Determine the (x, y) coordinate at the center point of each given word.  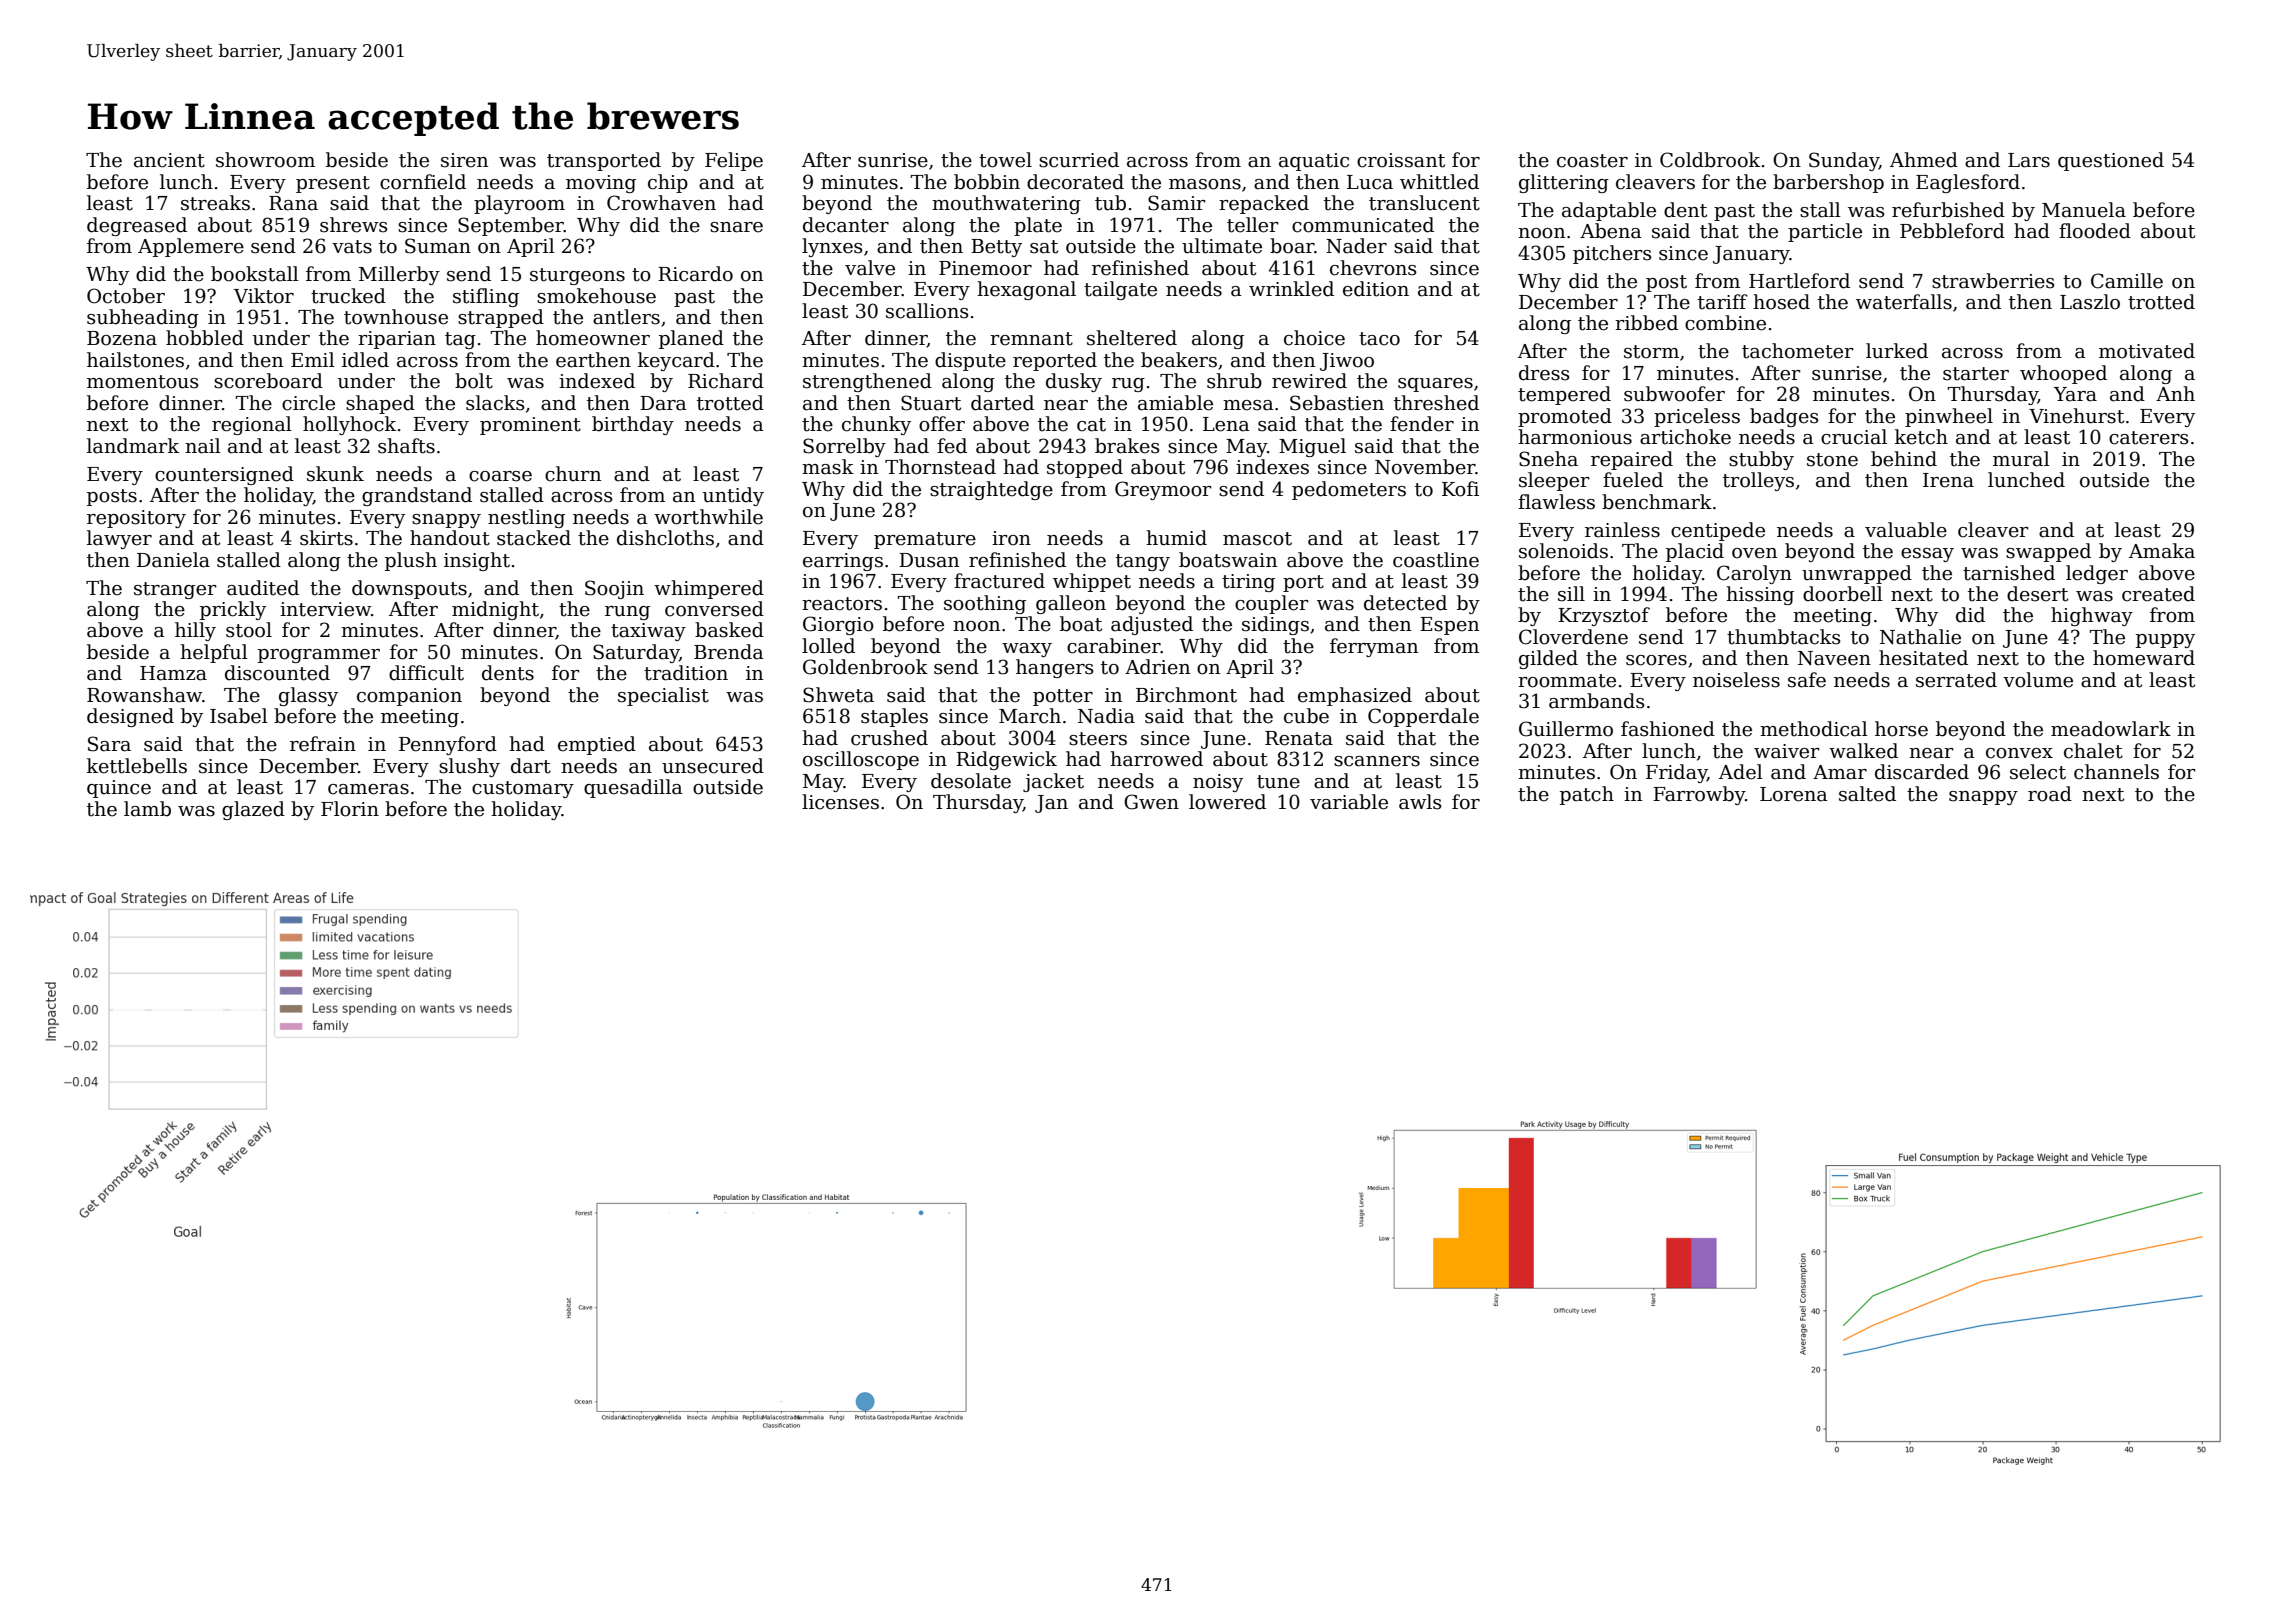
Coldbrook (1710, 160)
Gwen (1151, 802)
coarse (500, 476)
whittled (1439, 182)
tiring (1248, 583)
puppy (2165, 641)
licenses (840, 802)
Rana (293, 203)
